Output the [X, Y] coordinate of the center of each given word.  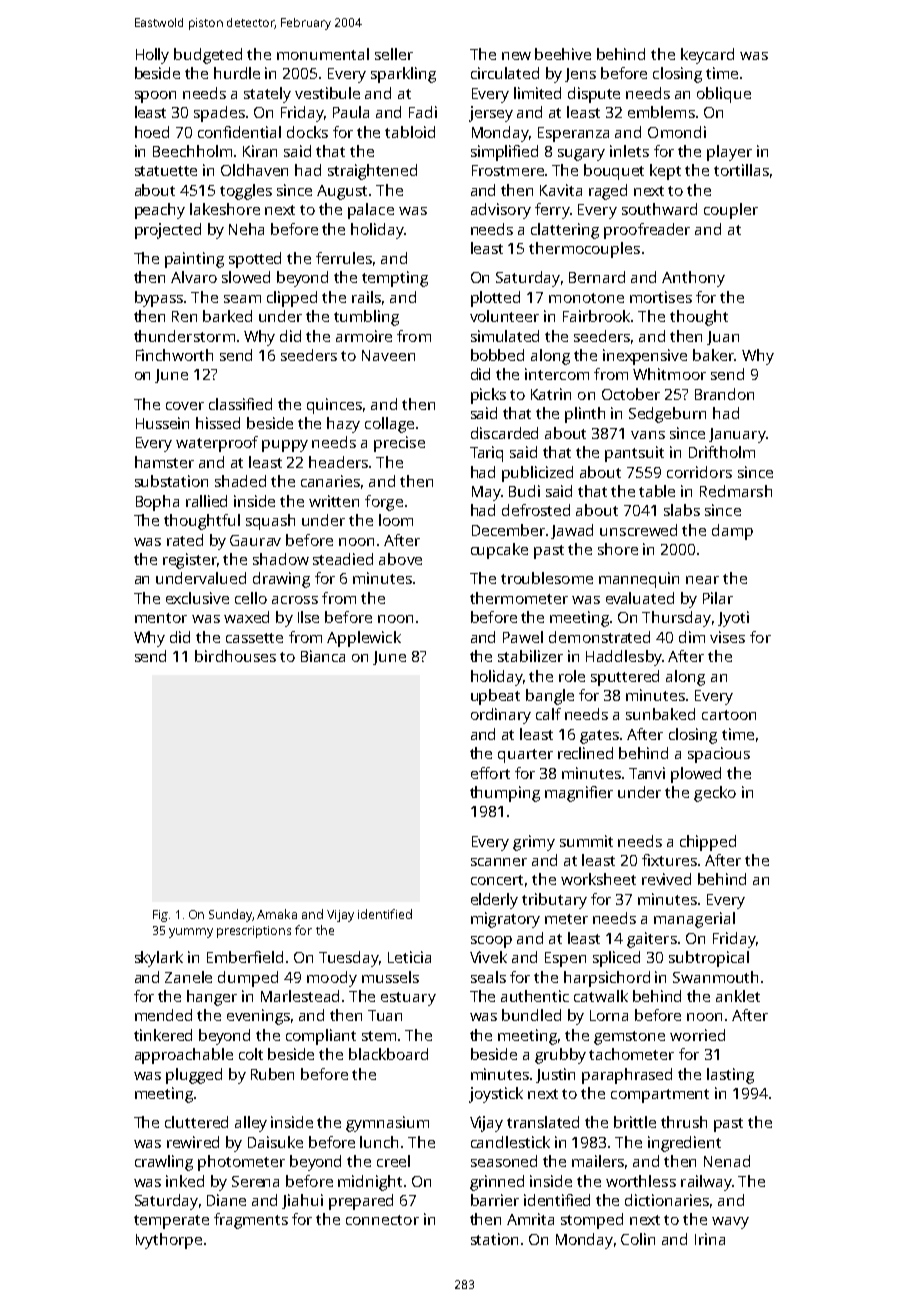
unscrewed [638, 530]
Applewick [364, 639]
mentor [161, 618]
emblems [661, 112]
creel [393, 1161]
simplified [504, 153]
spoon [155, 97]
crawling [164, 1163]
